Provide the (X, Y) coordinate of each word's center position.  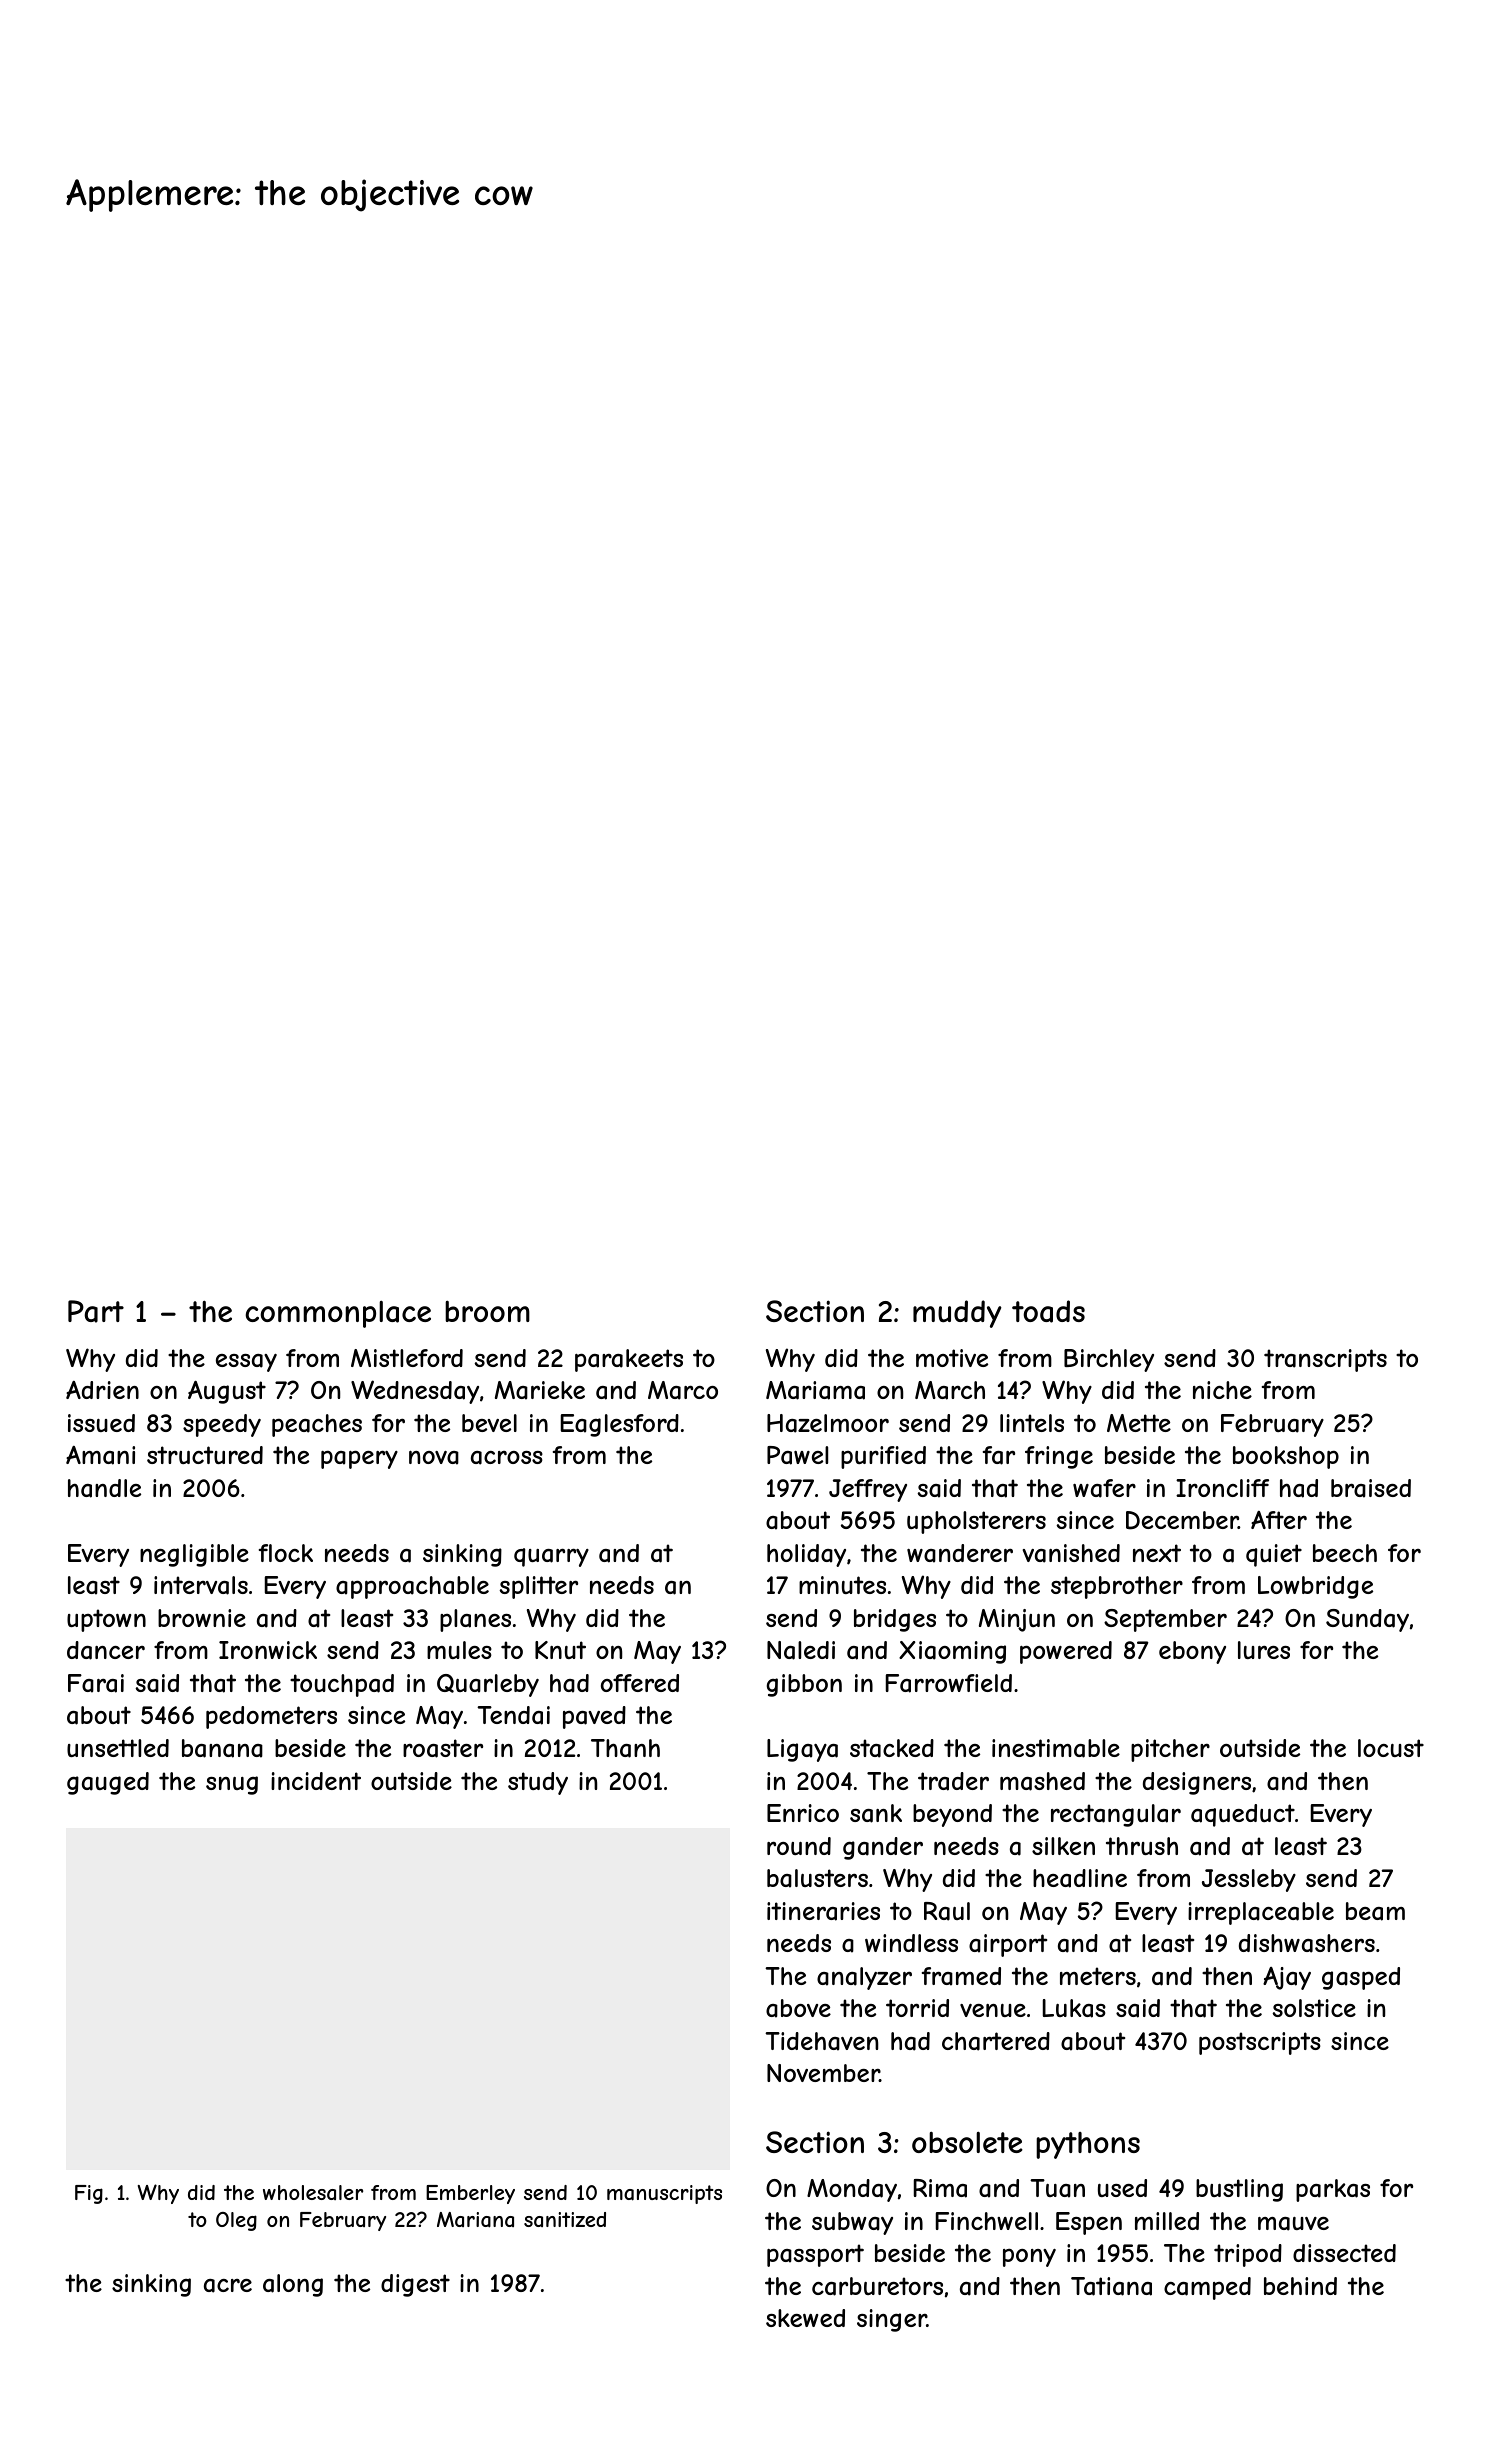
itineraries (823, 1911)
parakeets (629, 1360)
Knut (560, 1650)
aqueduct (1243, 1815)
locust (1391, 1748)
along (293, 2285)
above (798, 2008)
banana (222, 1748)
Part (96, 1311)
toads (1048, 1311)
